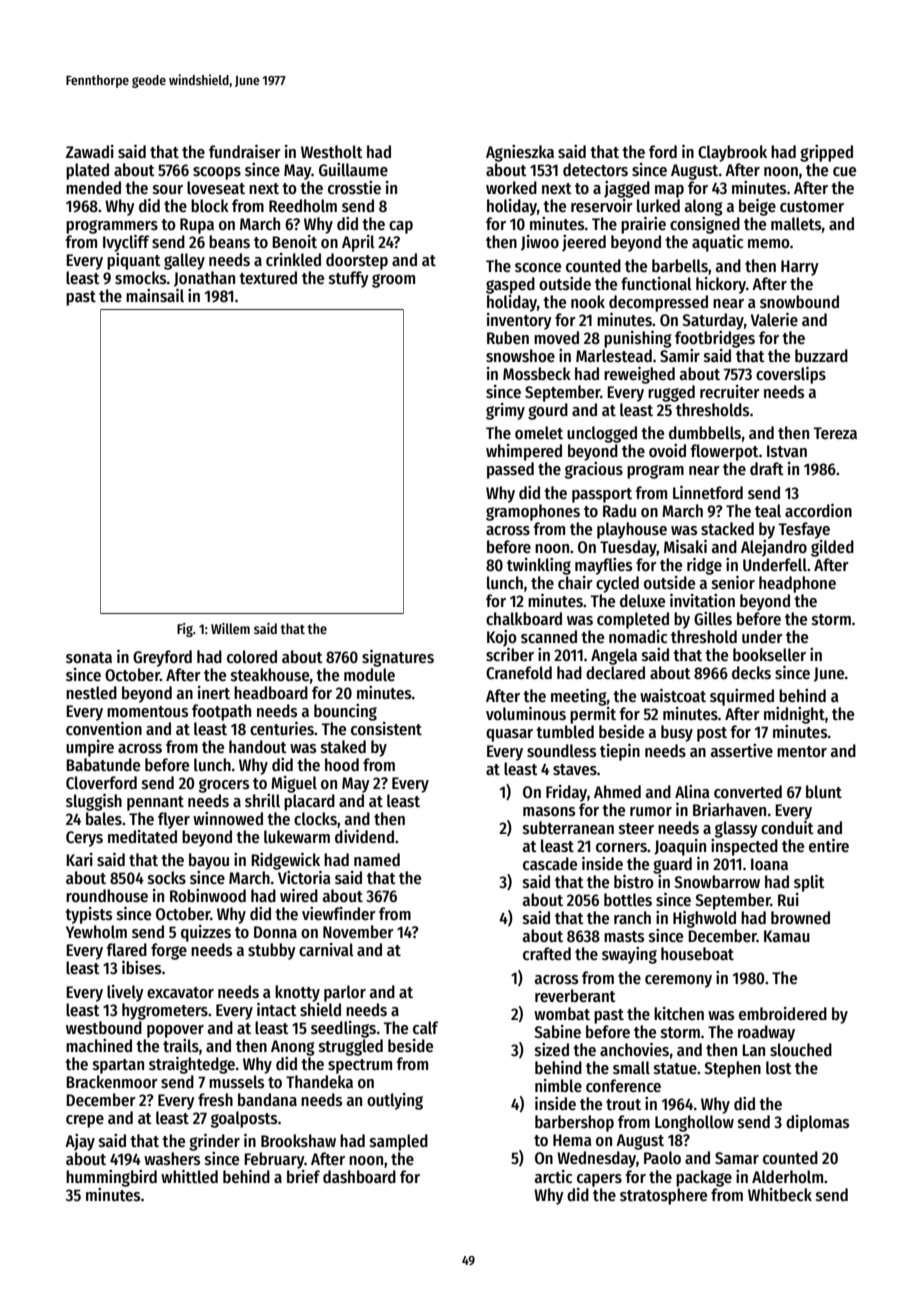 Image resolution: width=924 pixels, height=1314 pixels. I want to click on kitchen, so click(679, 1014).
